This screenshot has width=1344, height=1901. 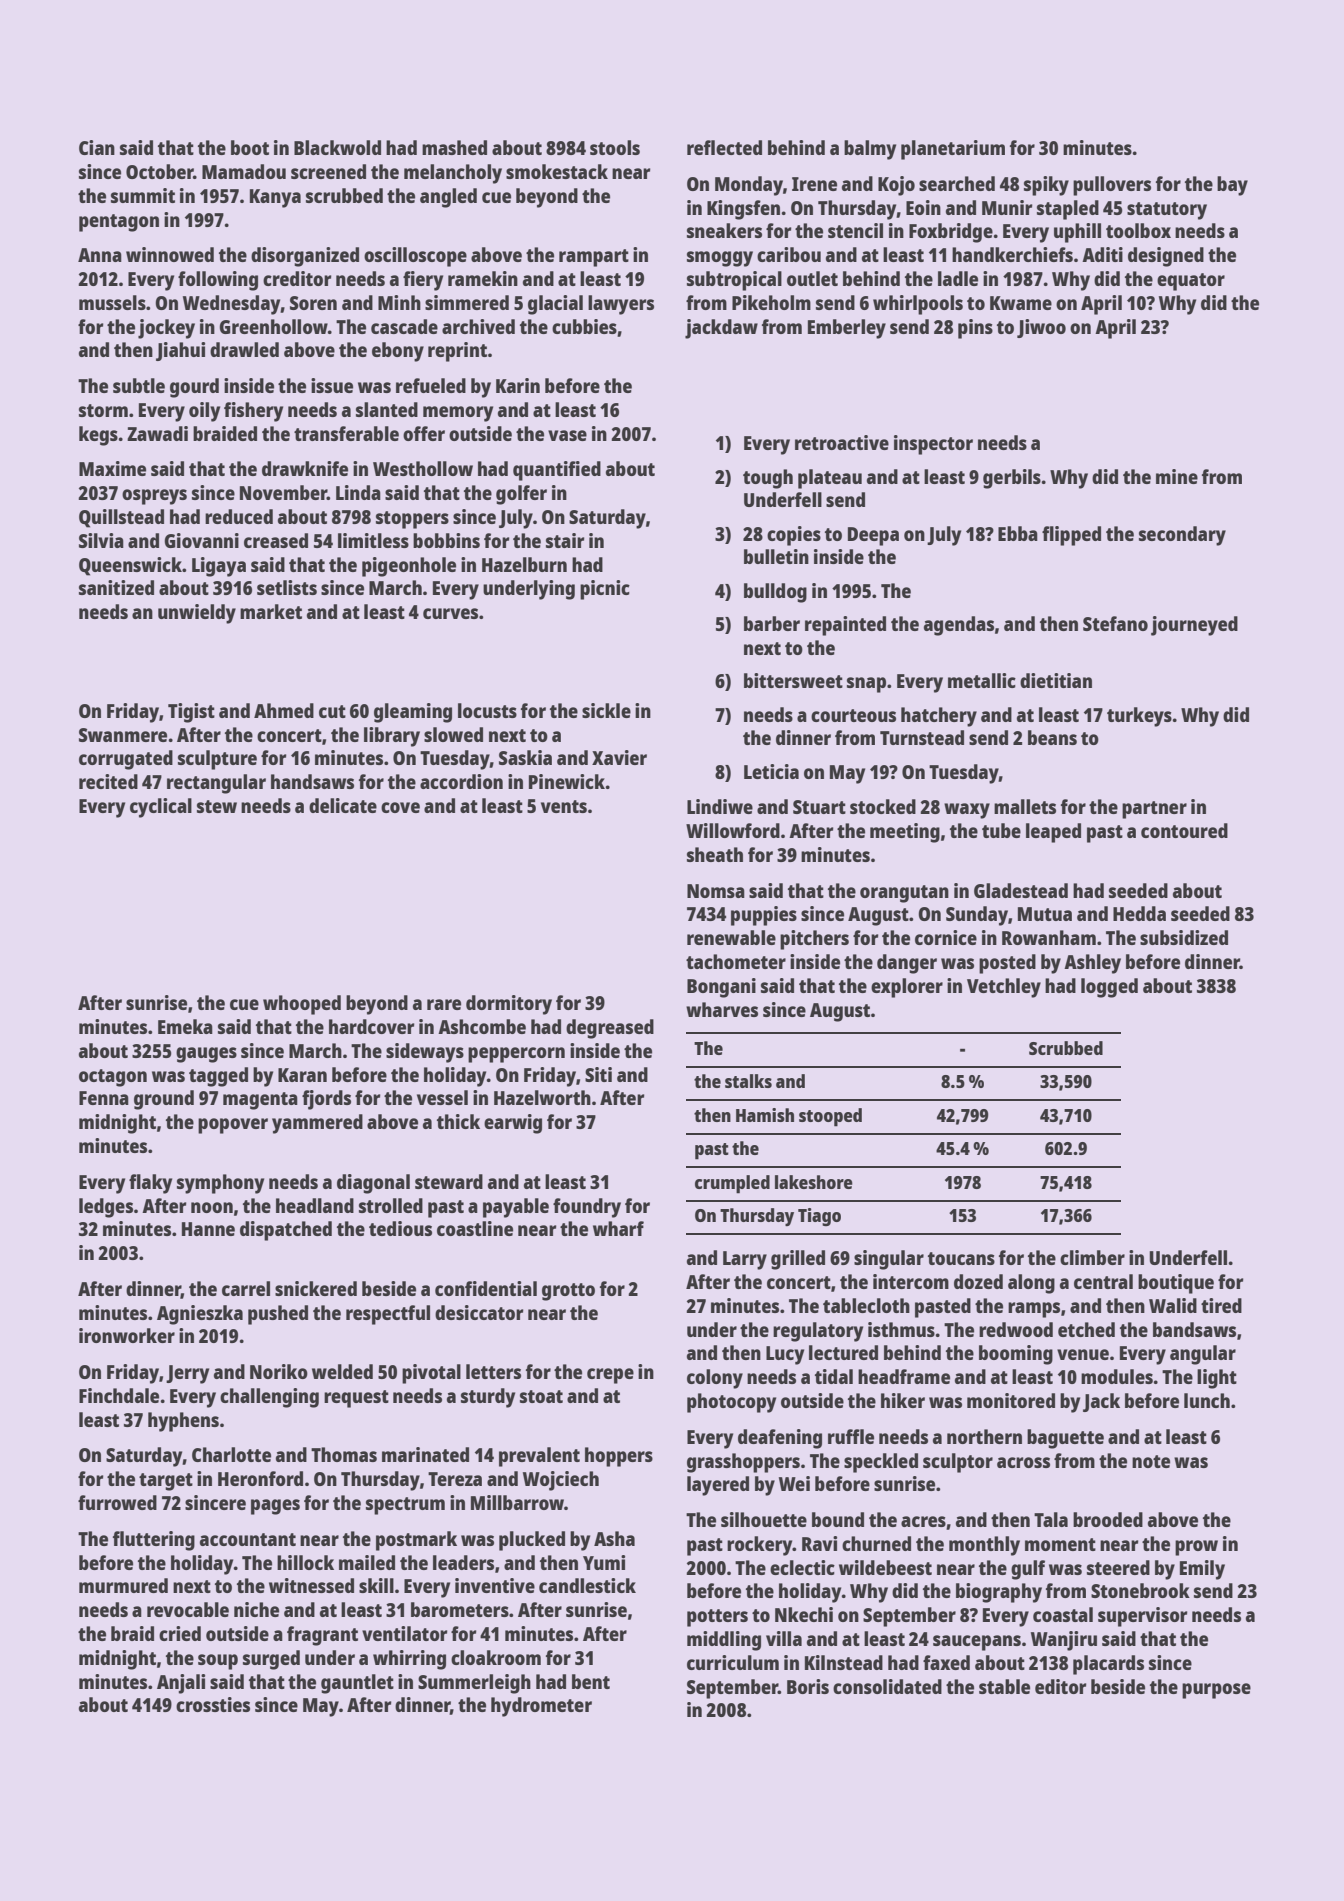 What do you see at coordinates (1092, 1257) in the screenshot?
I see `climber` at bounding box center [1092, 1257].
